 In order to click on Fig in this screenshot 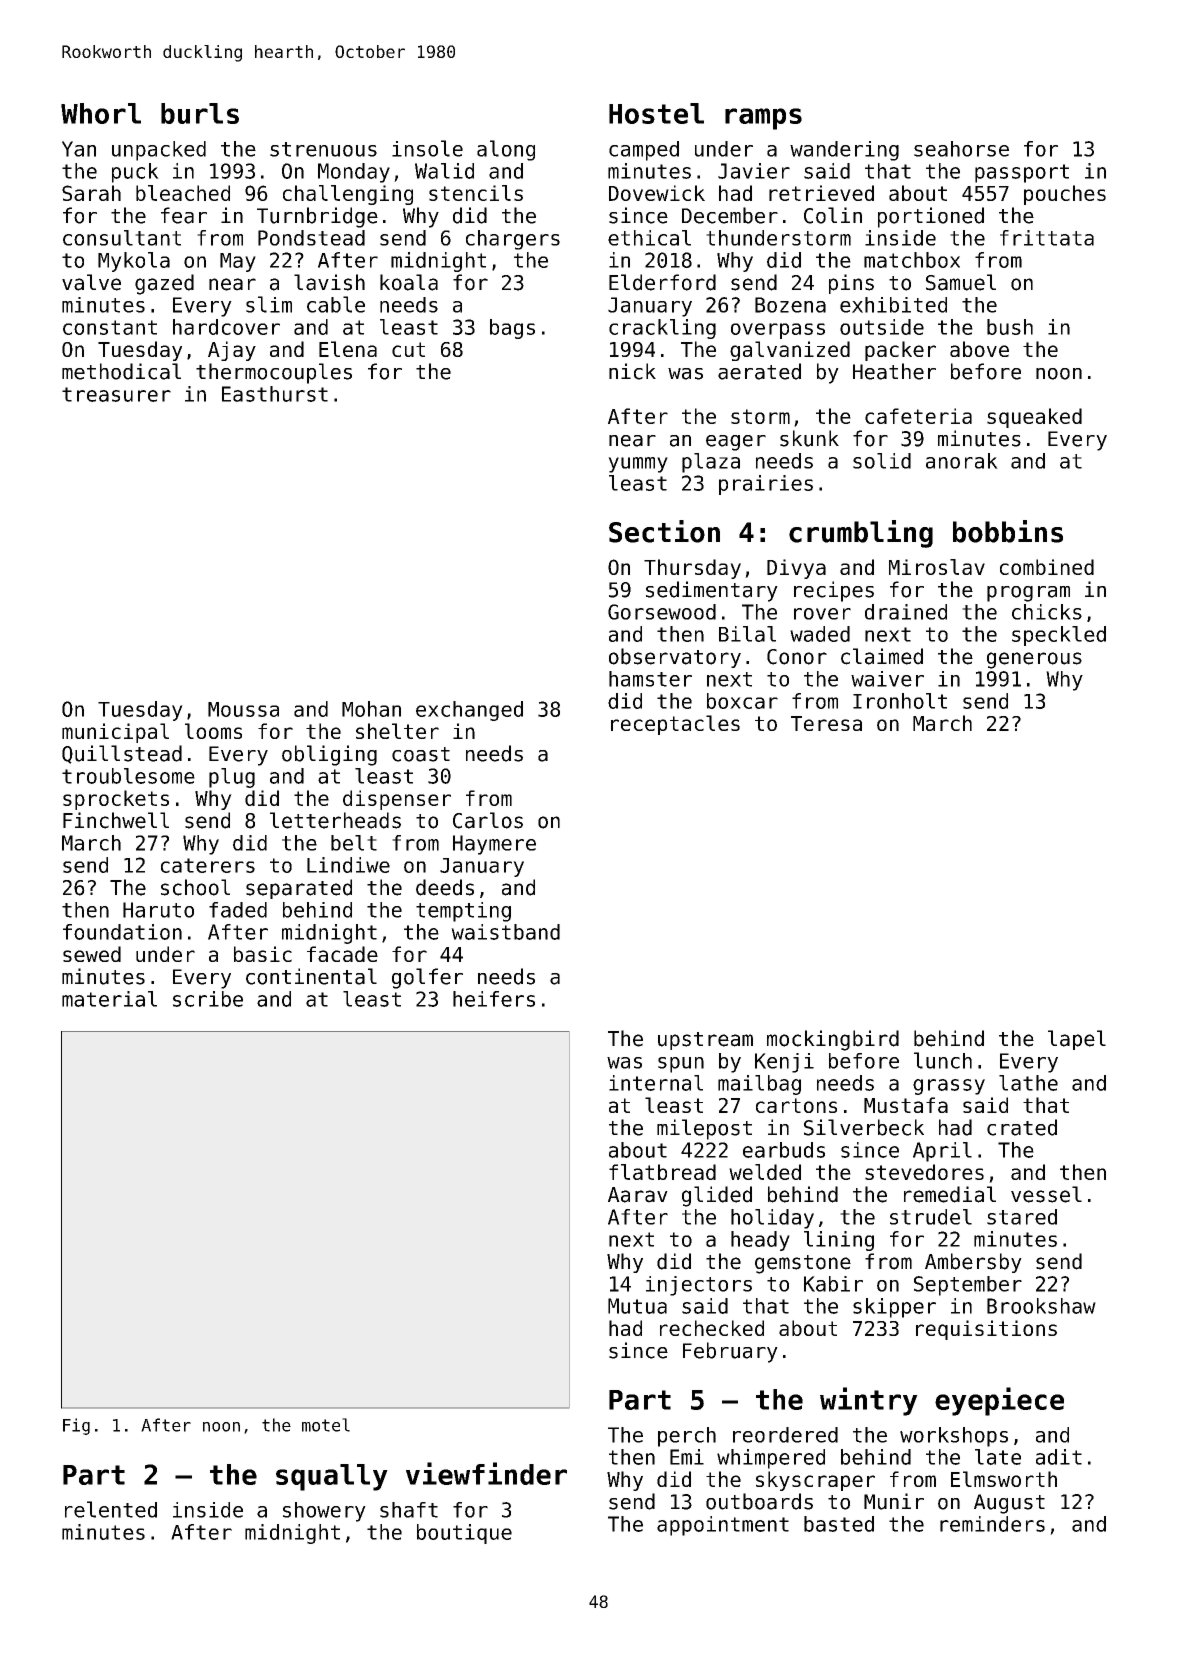, I will do `click(76, 1426)`.
